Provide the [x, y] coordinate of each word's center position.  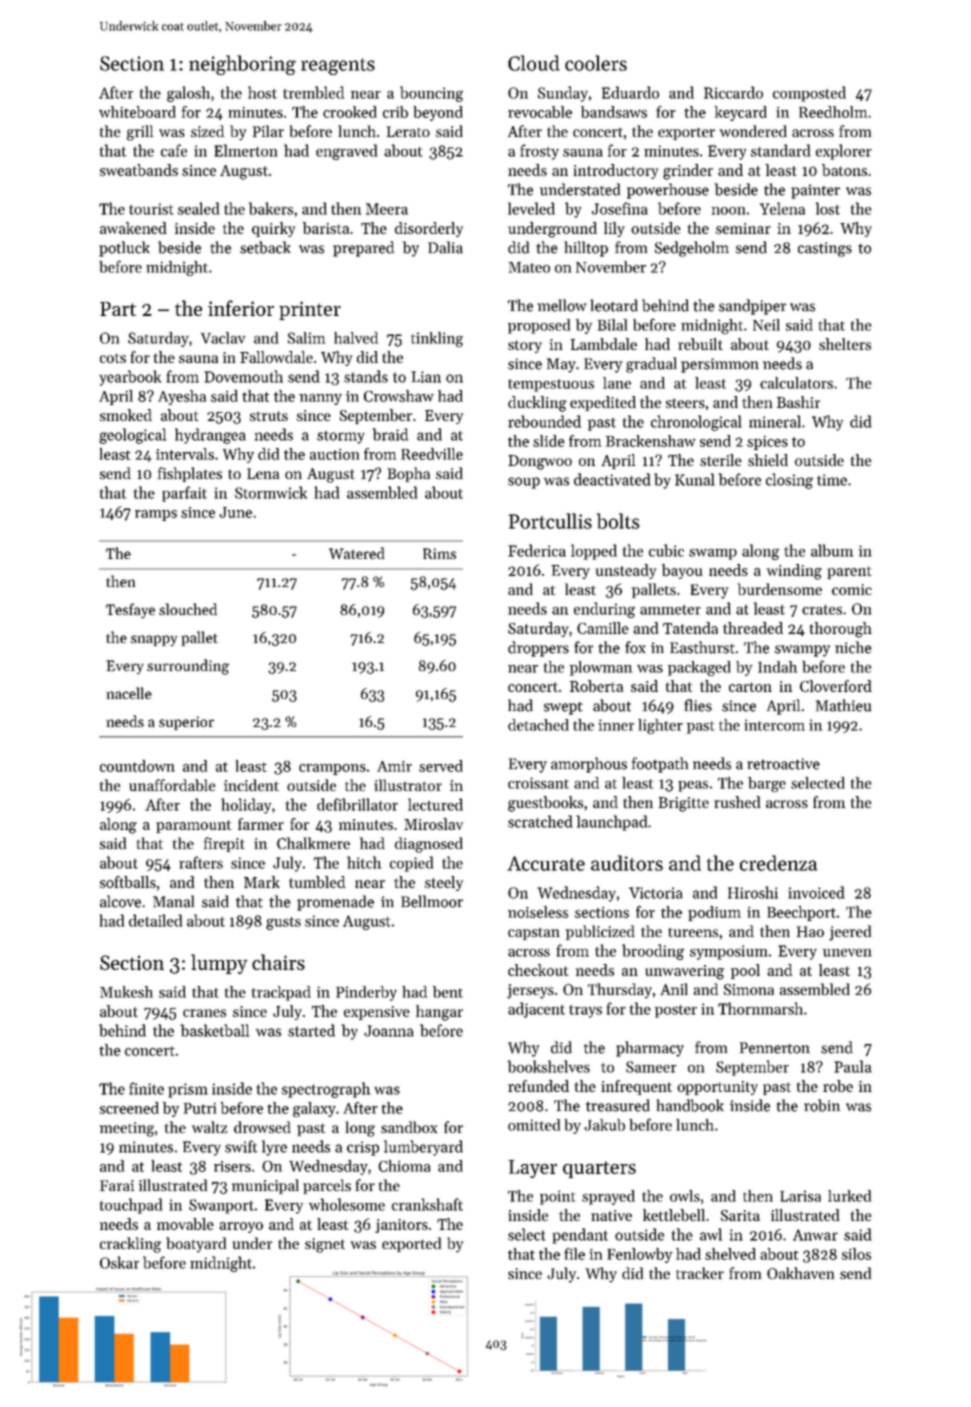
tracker [700, 1273]
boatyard [196, 1245]
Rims [439, 553]
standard [780, 150]
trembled [313, 92]
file [574, 1254]
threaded [753, 628]
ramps [156, 515]
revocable [540, 112]
